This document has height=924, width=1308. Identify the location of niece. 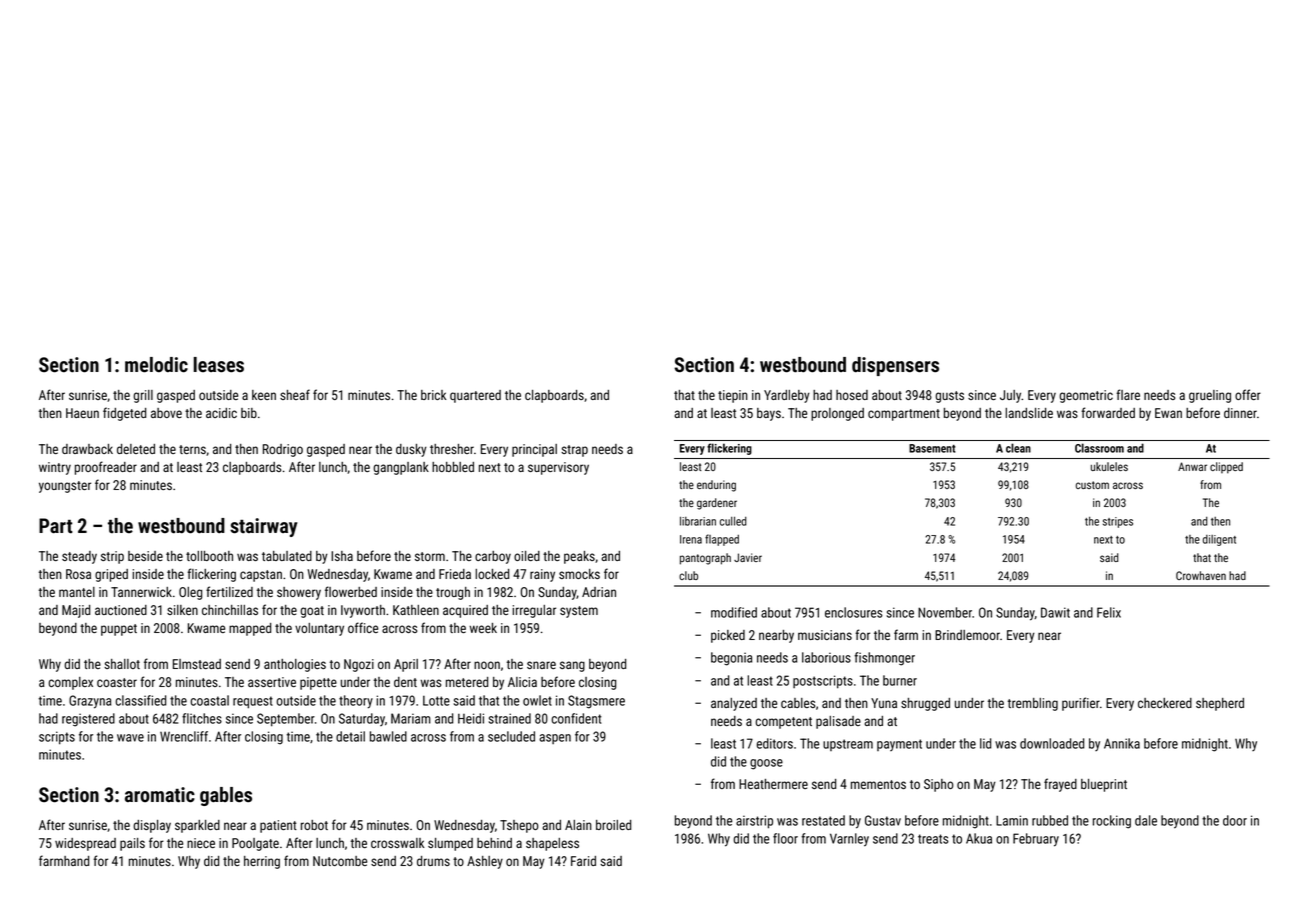
(201, 843).
